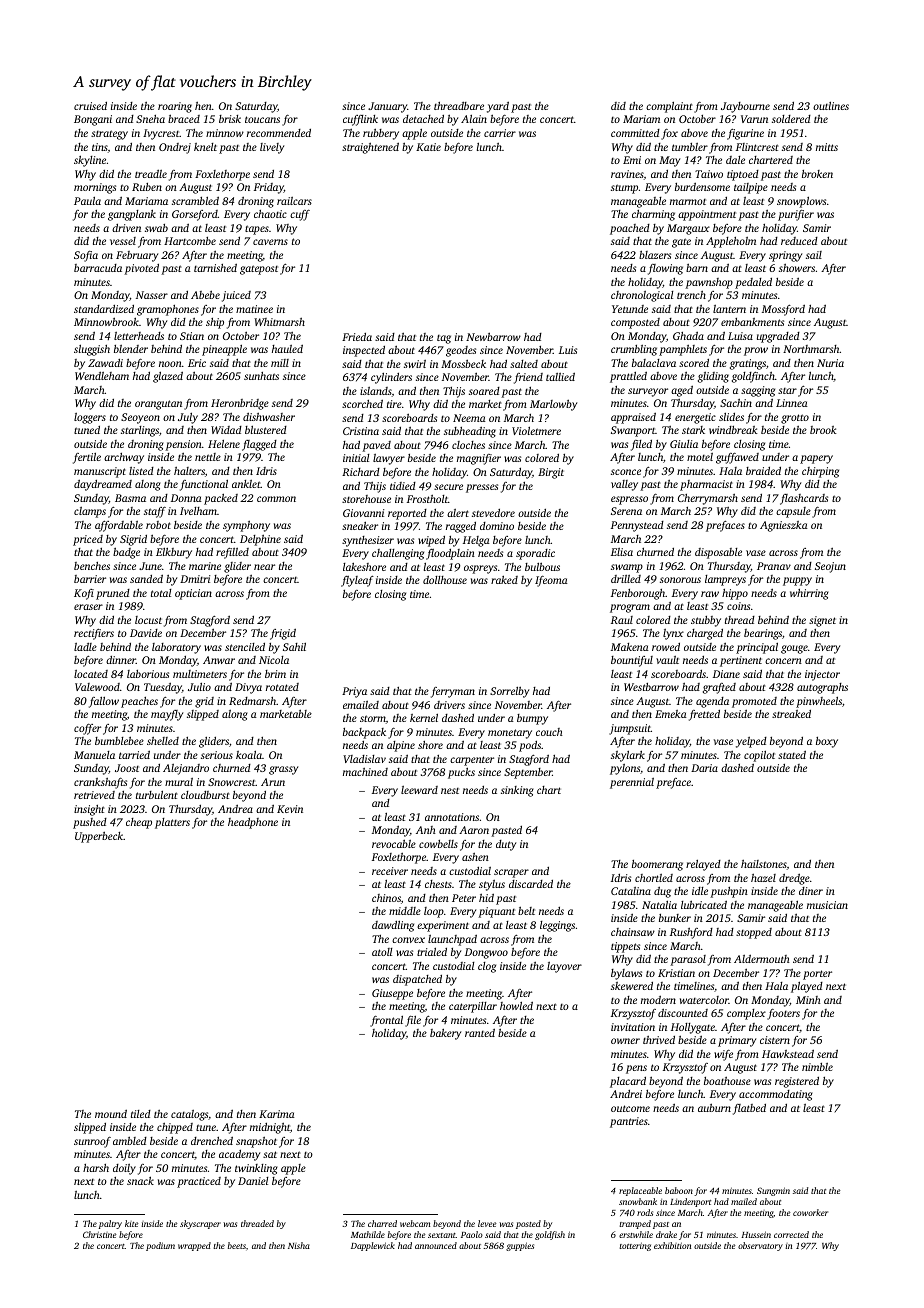  I want to click on hailstones, so click(764, 865).
